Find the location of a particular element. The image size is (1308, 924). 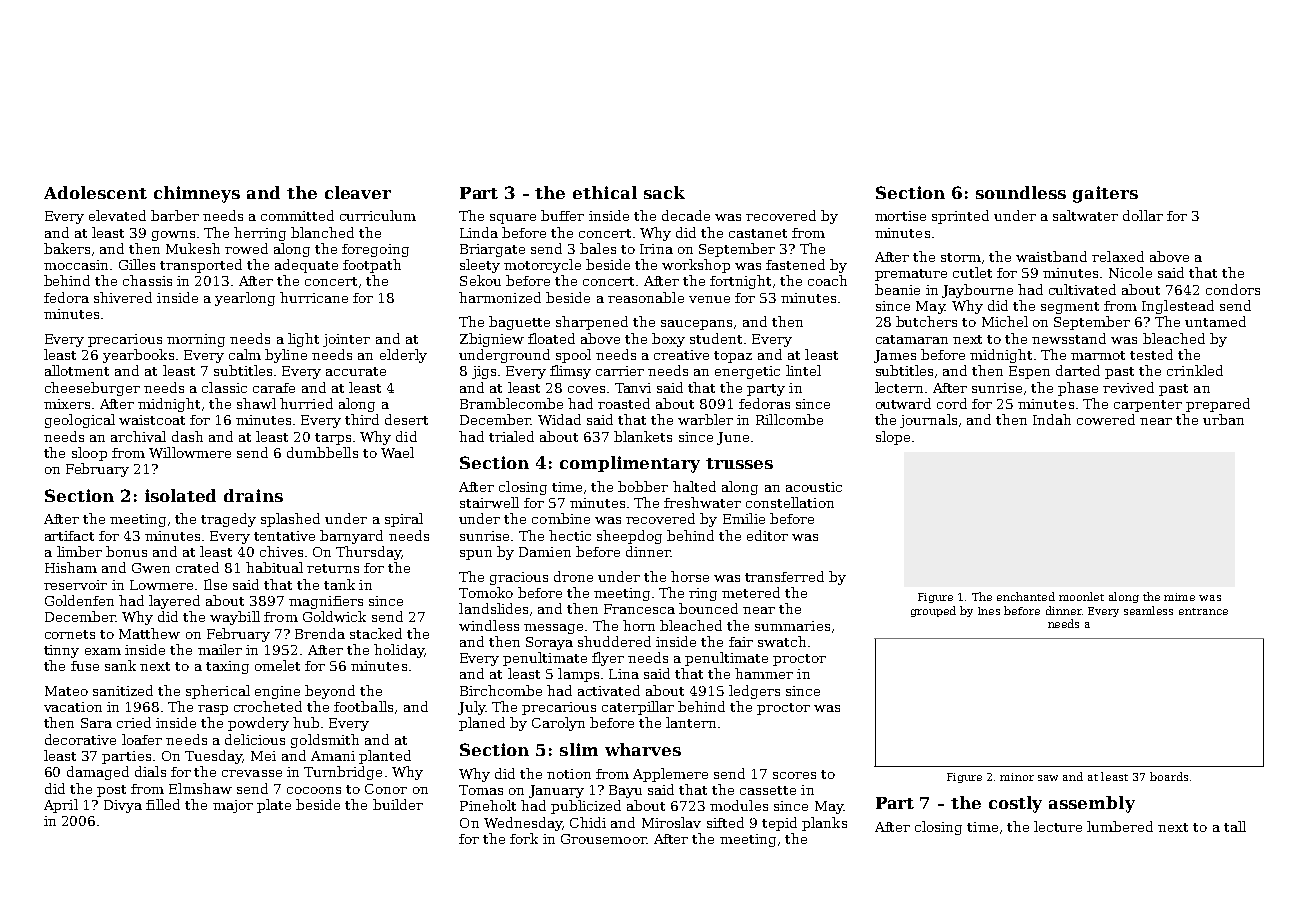

accurate is located at coordinates (356, 371).
